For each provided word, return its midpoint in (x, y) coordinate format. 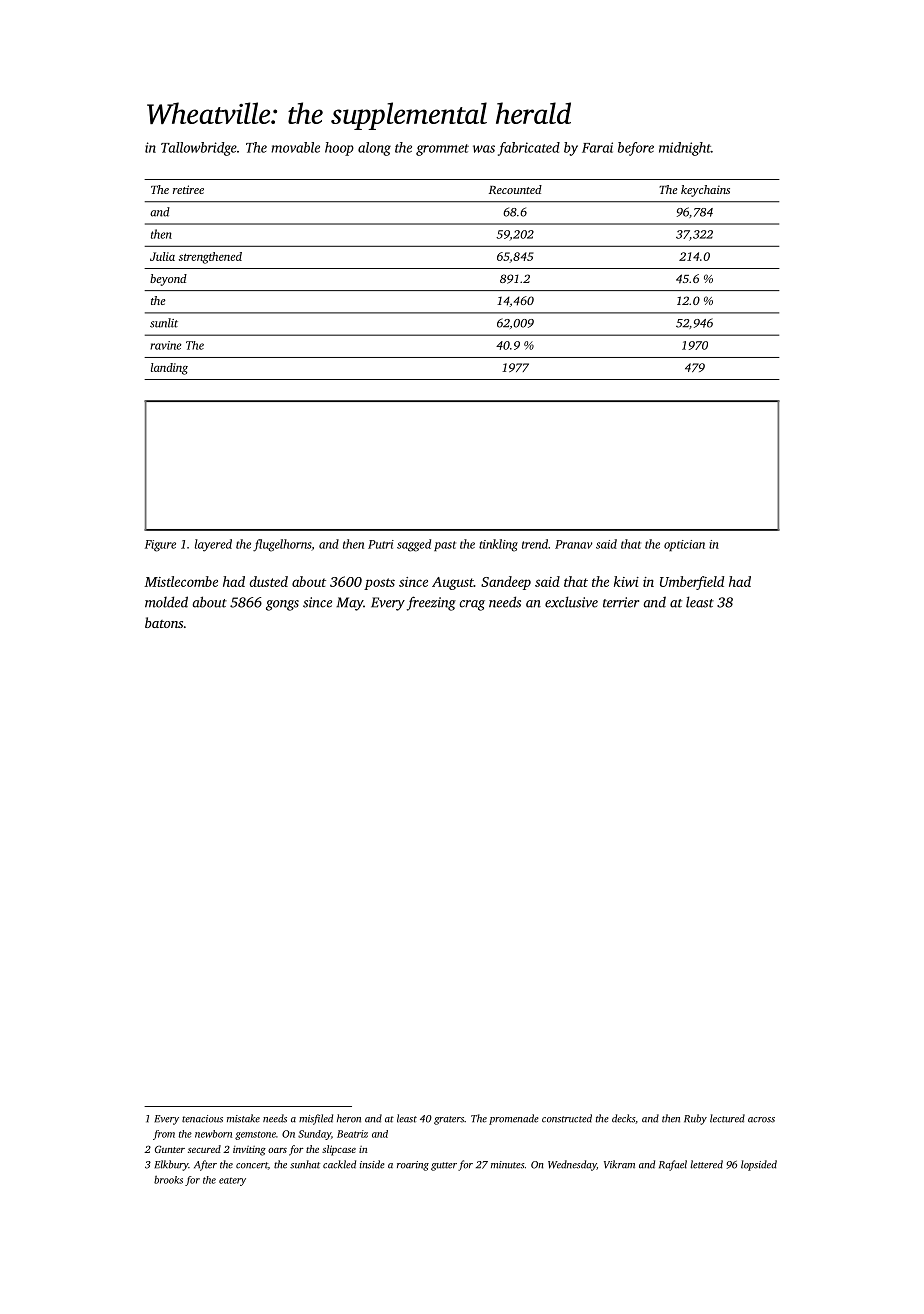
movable (295, 147)
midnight (685, 149)
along (374, 149)
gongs (282, 605)
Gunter (170, 1149)
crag (472, 605)
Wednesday (572, 1165)
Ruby (695, 1119)
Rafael (673, 1165)
